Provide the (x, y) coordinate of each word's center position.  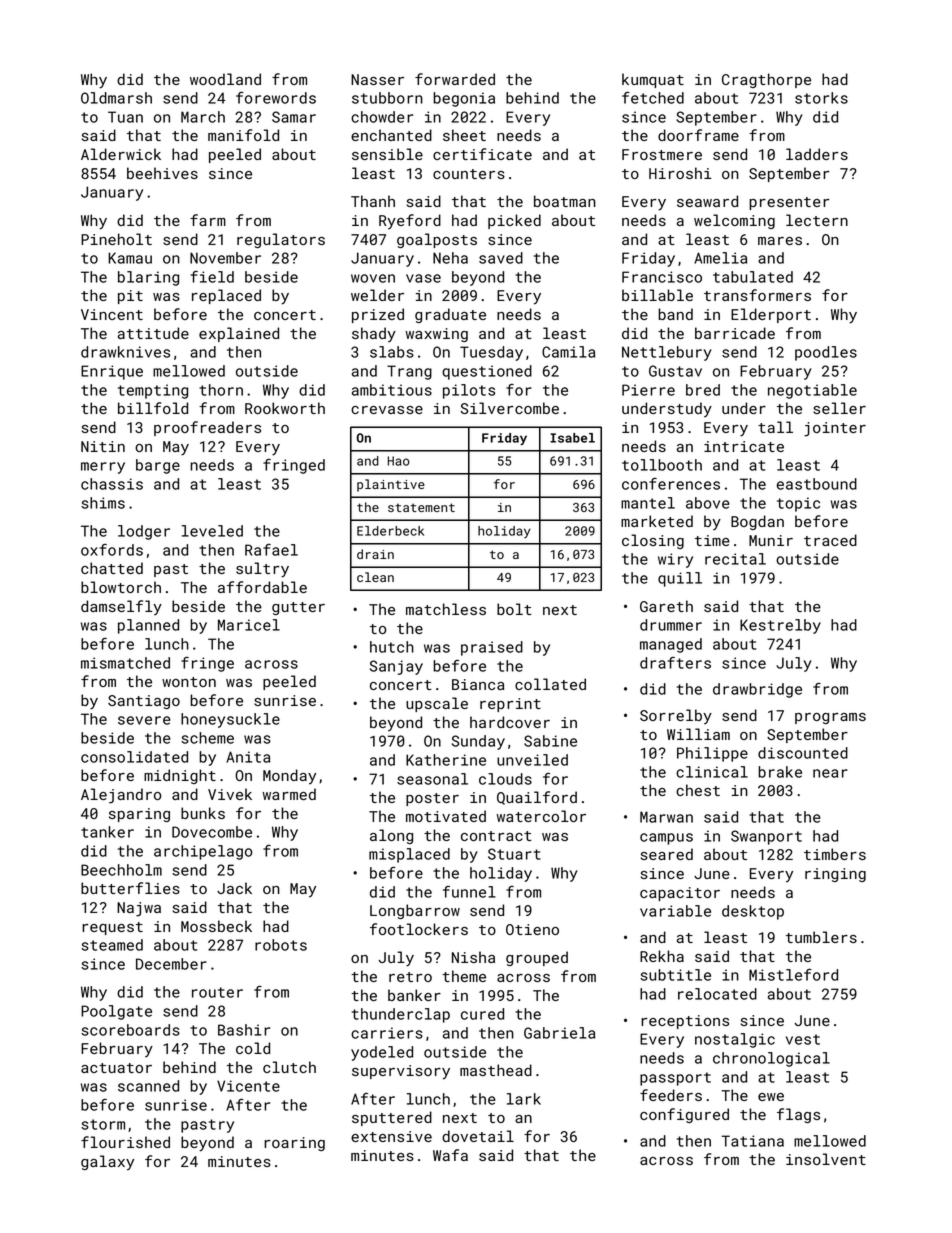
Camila (568, 352)
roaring (294, 1144)
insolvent (826, 1159)
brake (780, 772)
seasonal (432, 779)
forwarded (455, 79)
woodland (225, 79)
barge (158, 466)
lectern (817, 220)
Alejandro (121, 796)
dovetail (478, 1136)
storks (821, 98)
